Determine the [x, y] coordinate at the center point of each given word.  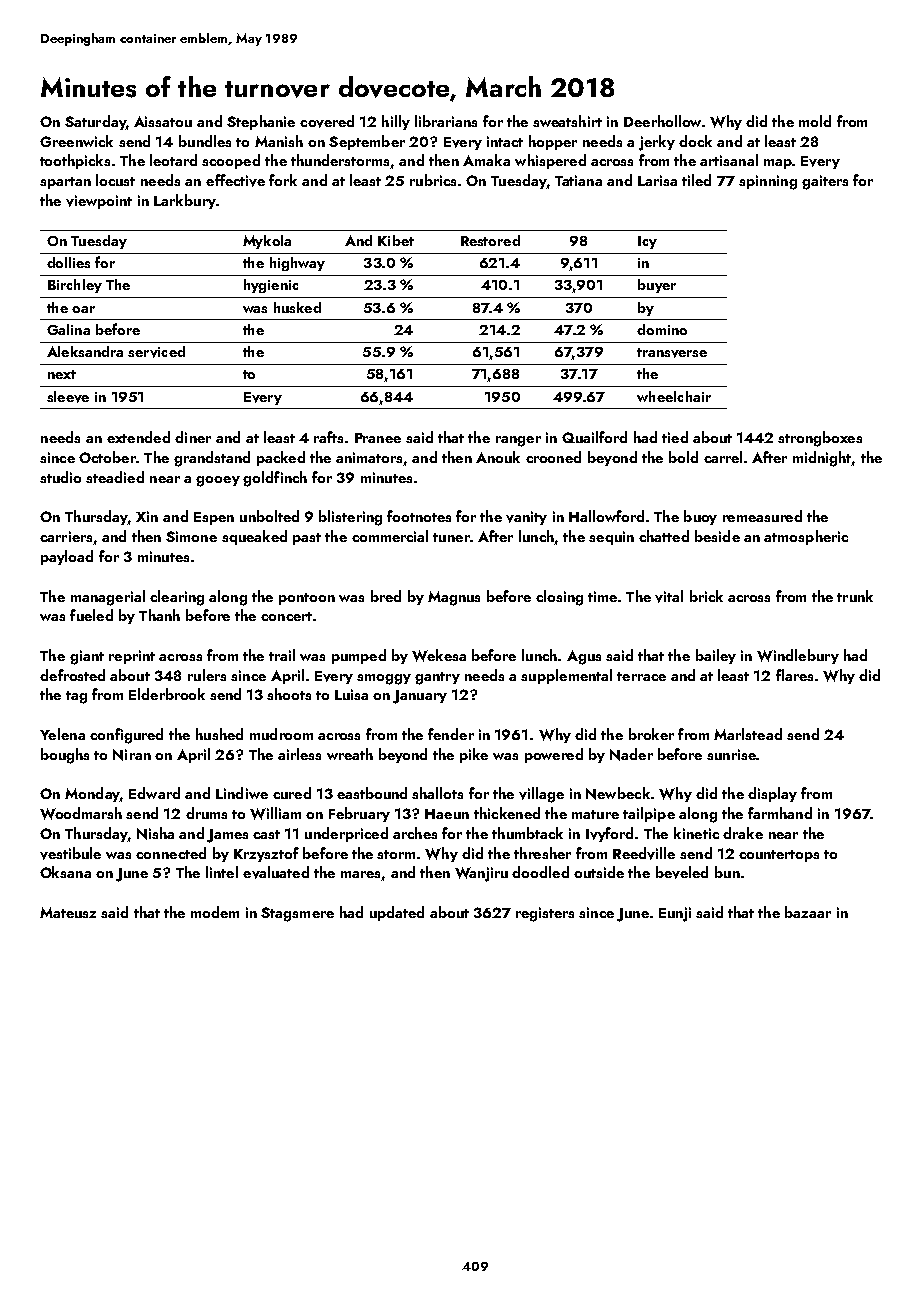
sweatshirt [567, 121]
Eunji [675, 914]
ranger [518, 441]
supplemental [566, 676]
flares [794, 675]
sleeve [68, 397]
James [227, 836]
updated [397, 913]
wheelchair [674, 396]
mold [815, 121]
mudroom [281, 734]
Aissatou [163, 121]
